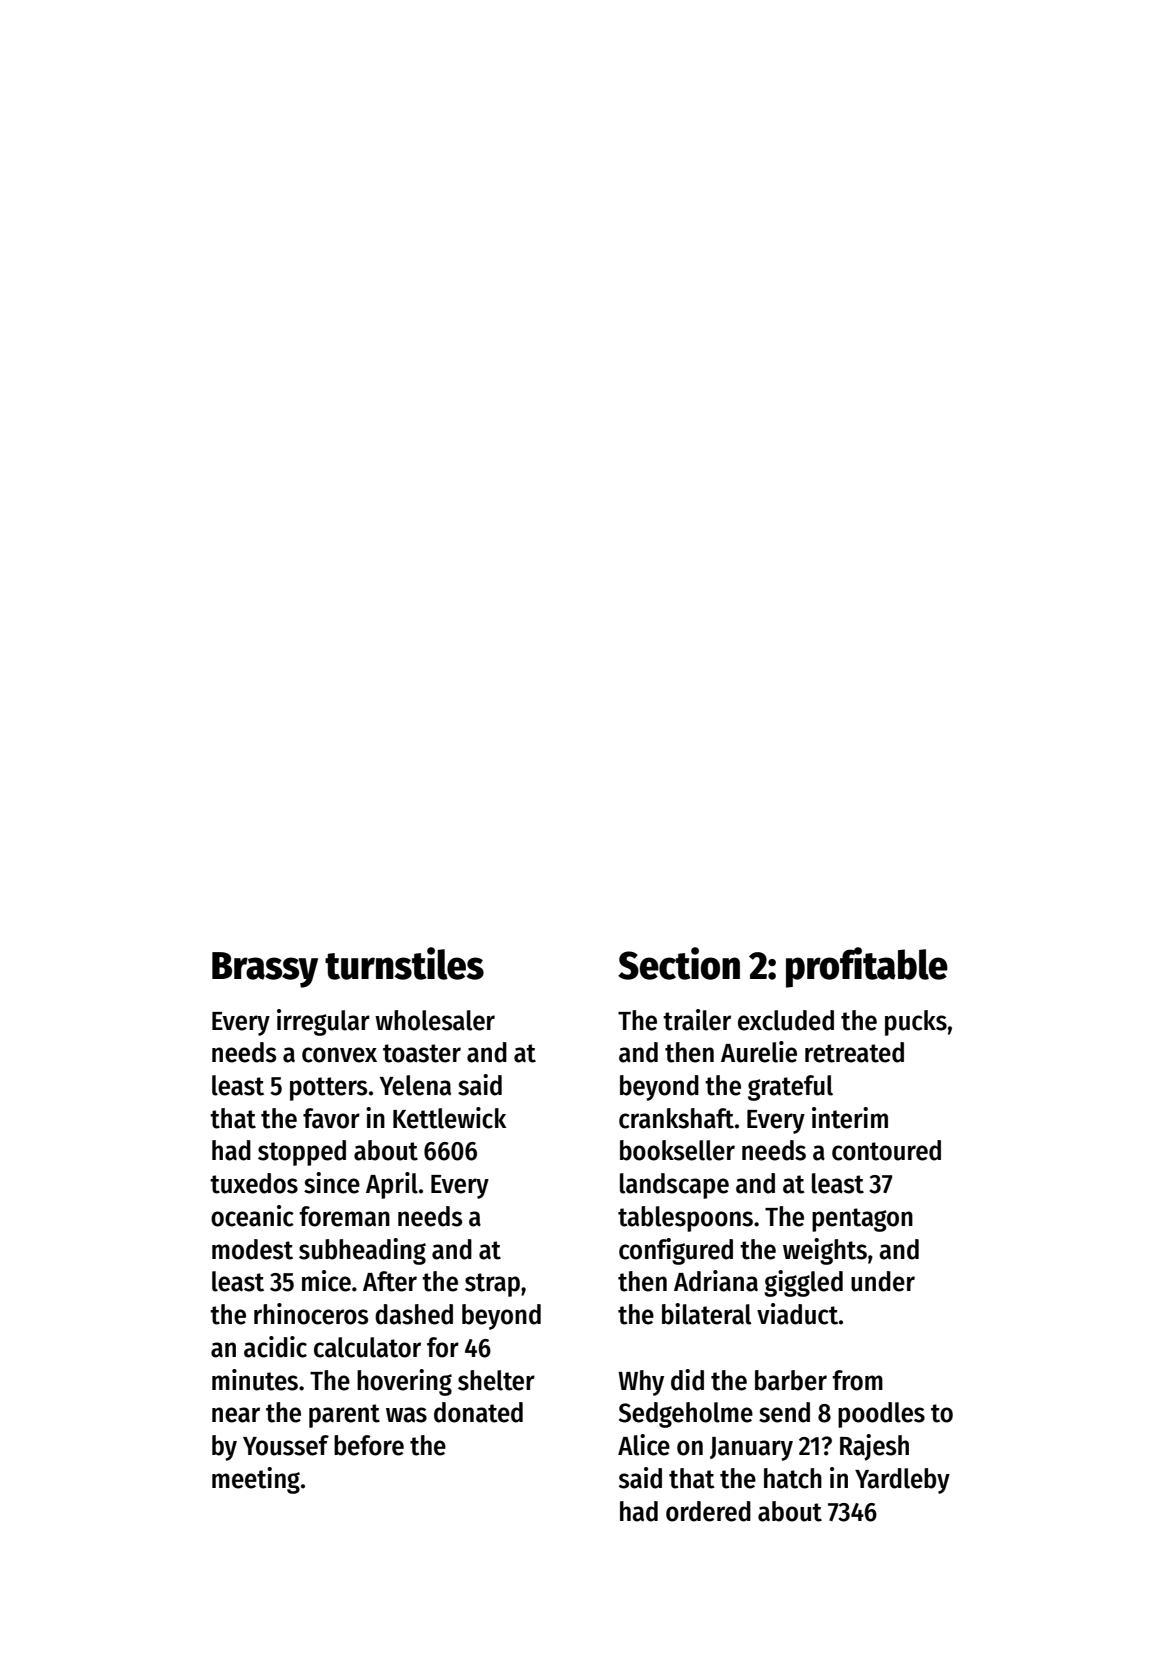  I want to click on interim, so click(850, 1118).
